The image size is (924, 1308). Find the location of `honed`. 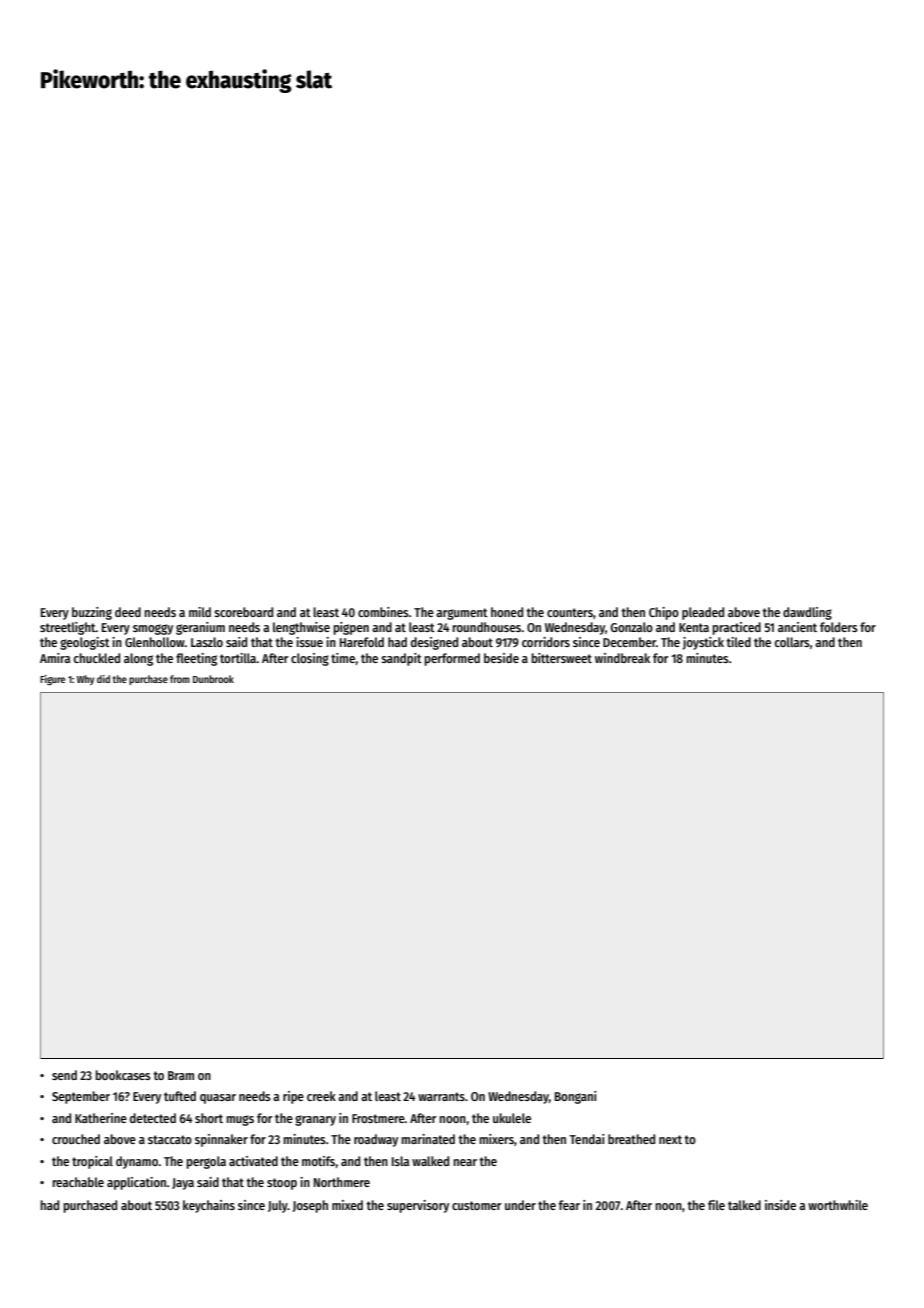

honed is located at coordinates (507, 612).
